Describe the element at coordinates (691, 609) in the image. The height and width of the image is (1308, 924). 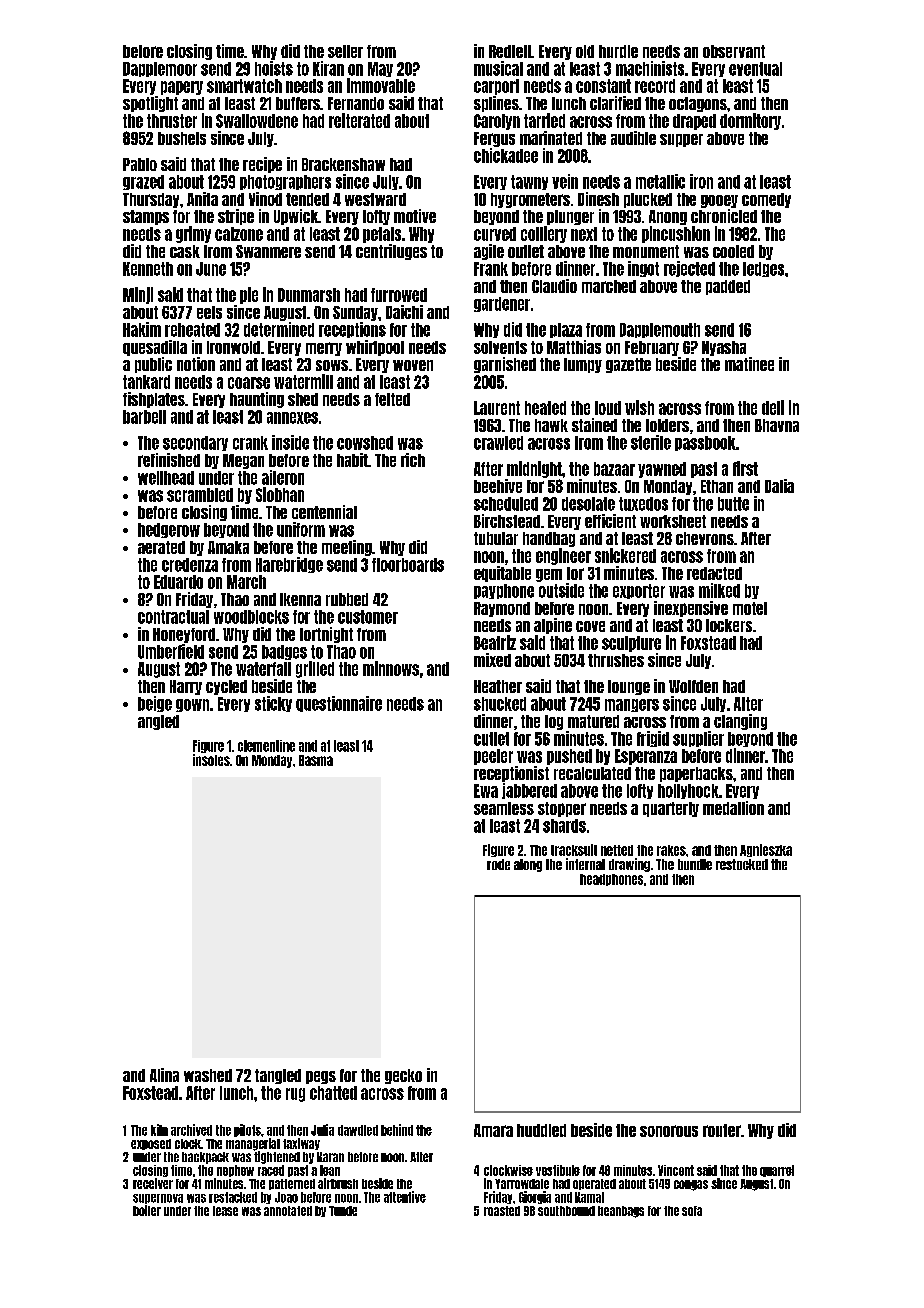
I see `inexpensive` at that location.
